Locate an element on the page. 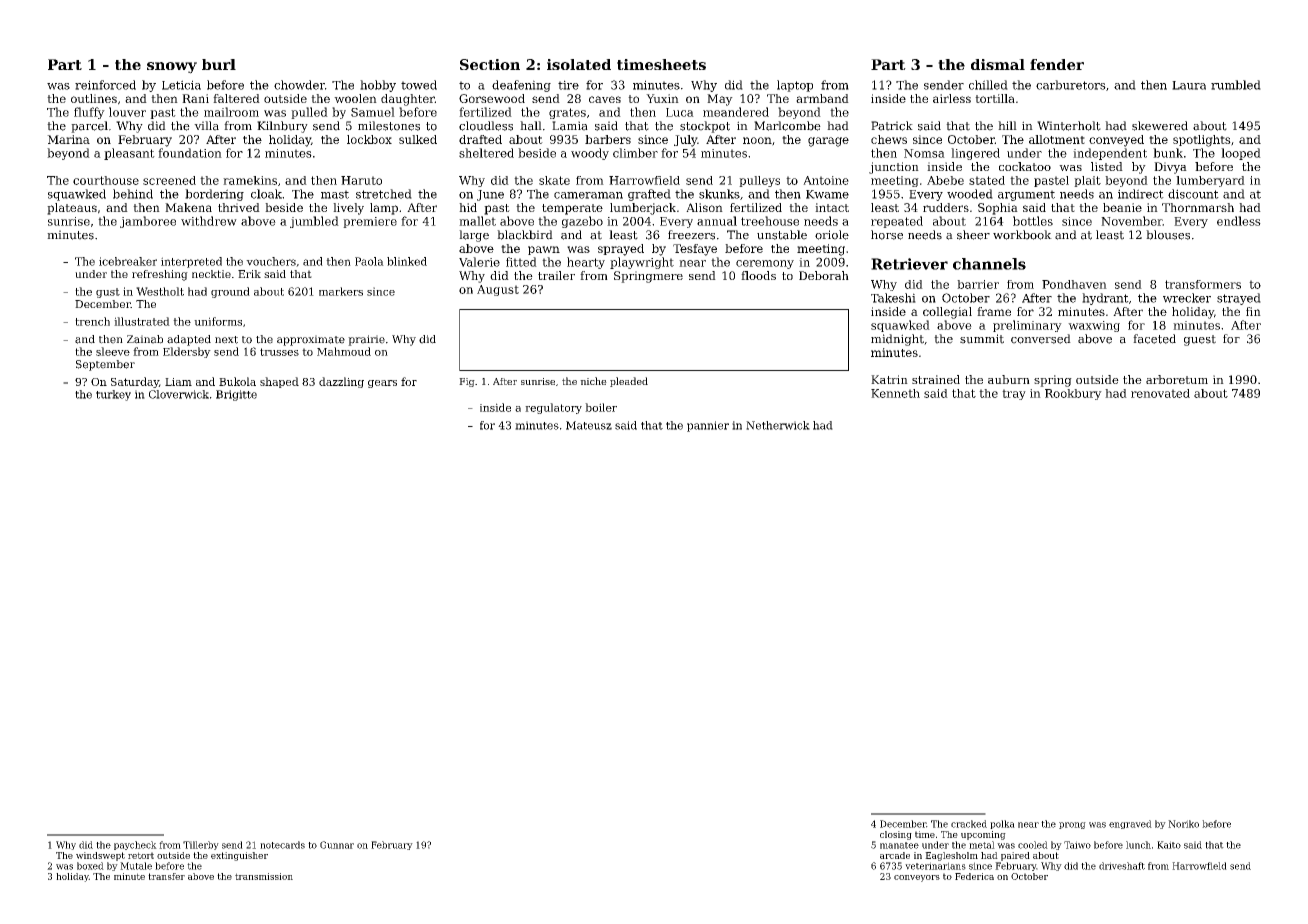  fender is located at coordinates (1057, 64).
